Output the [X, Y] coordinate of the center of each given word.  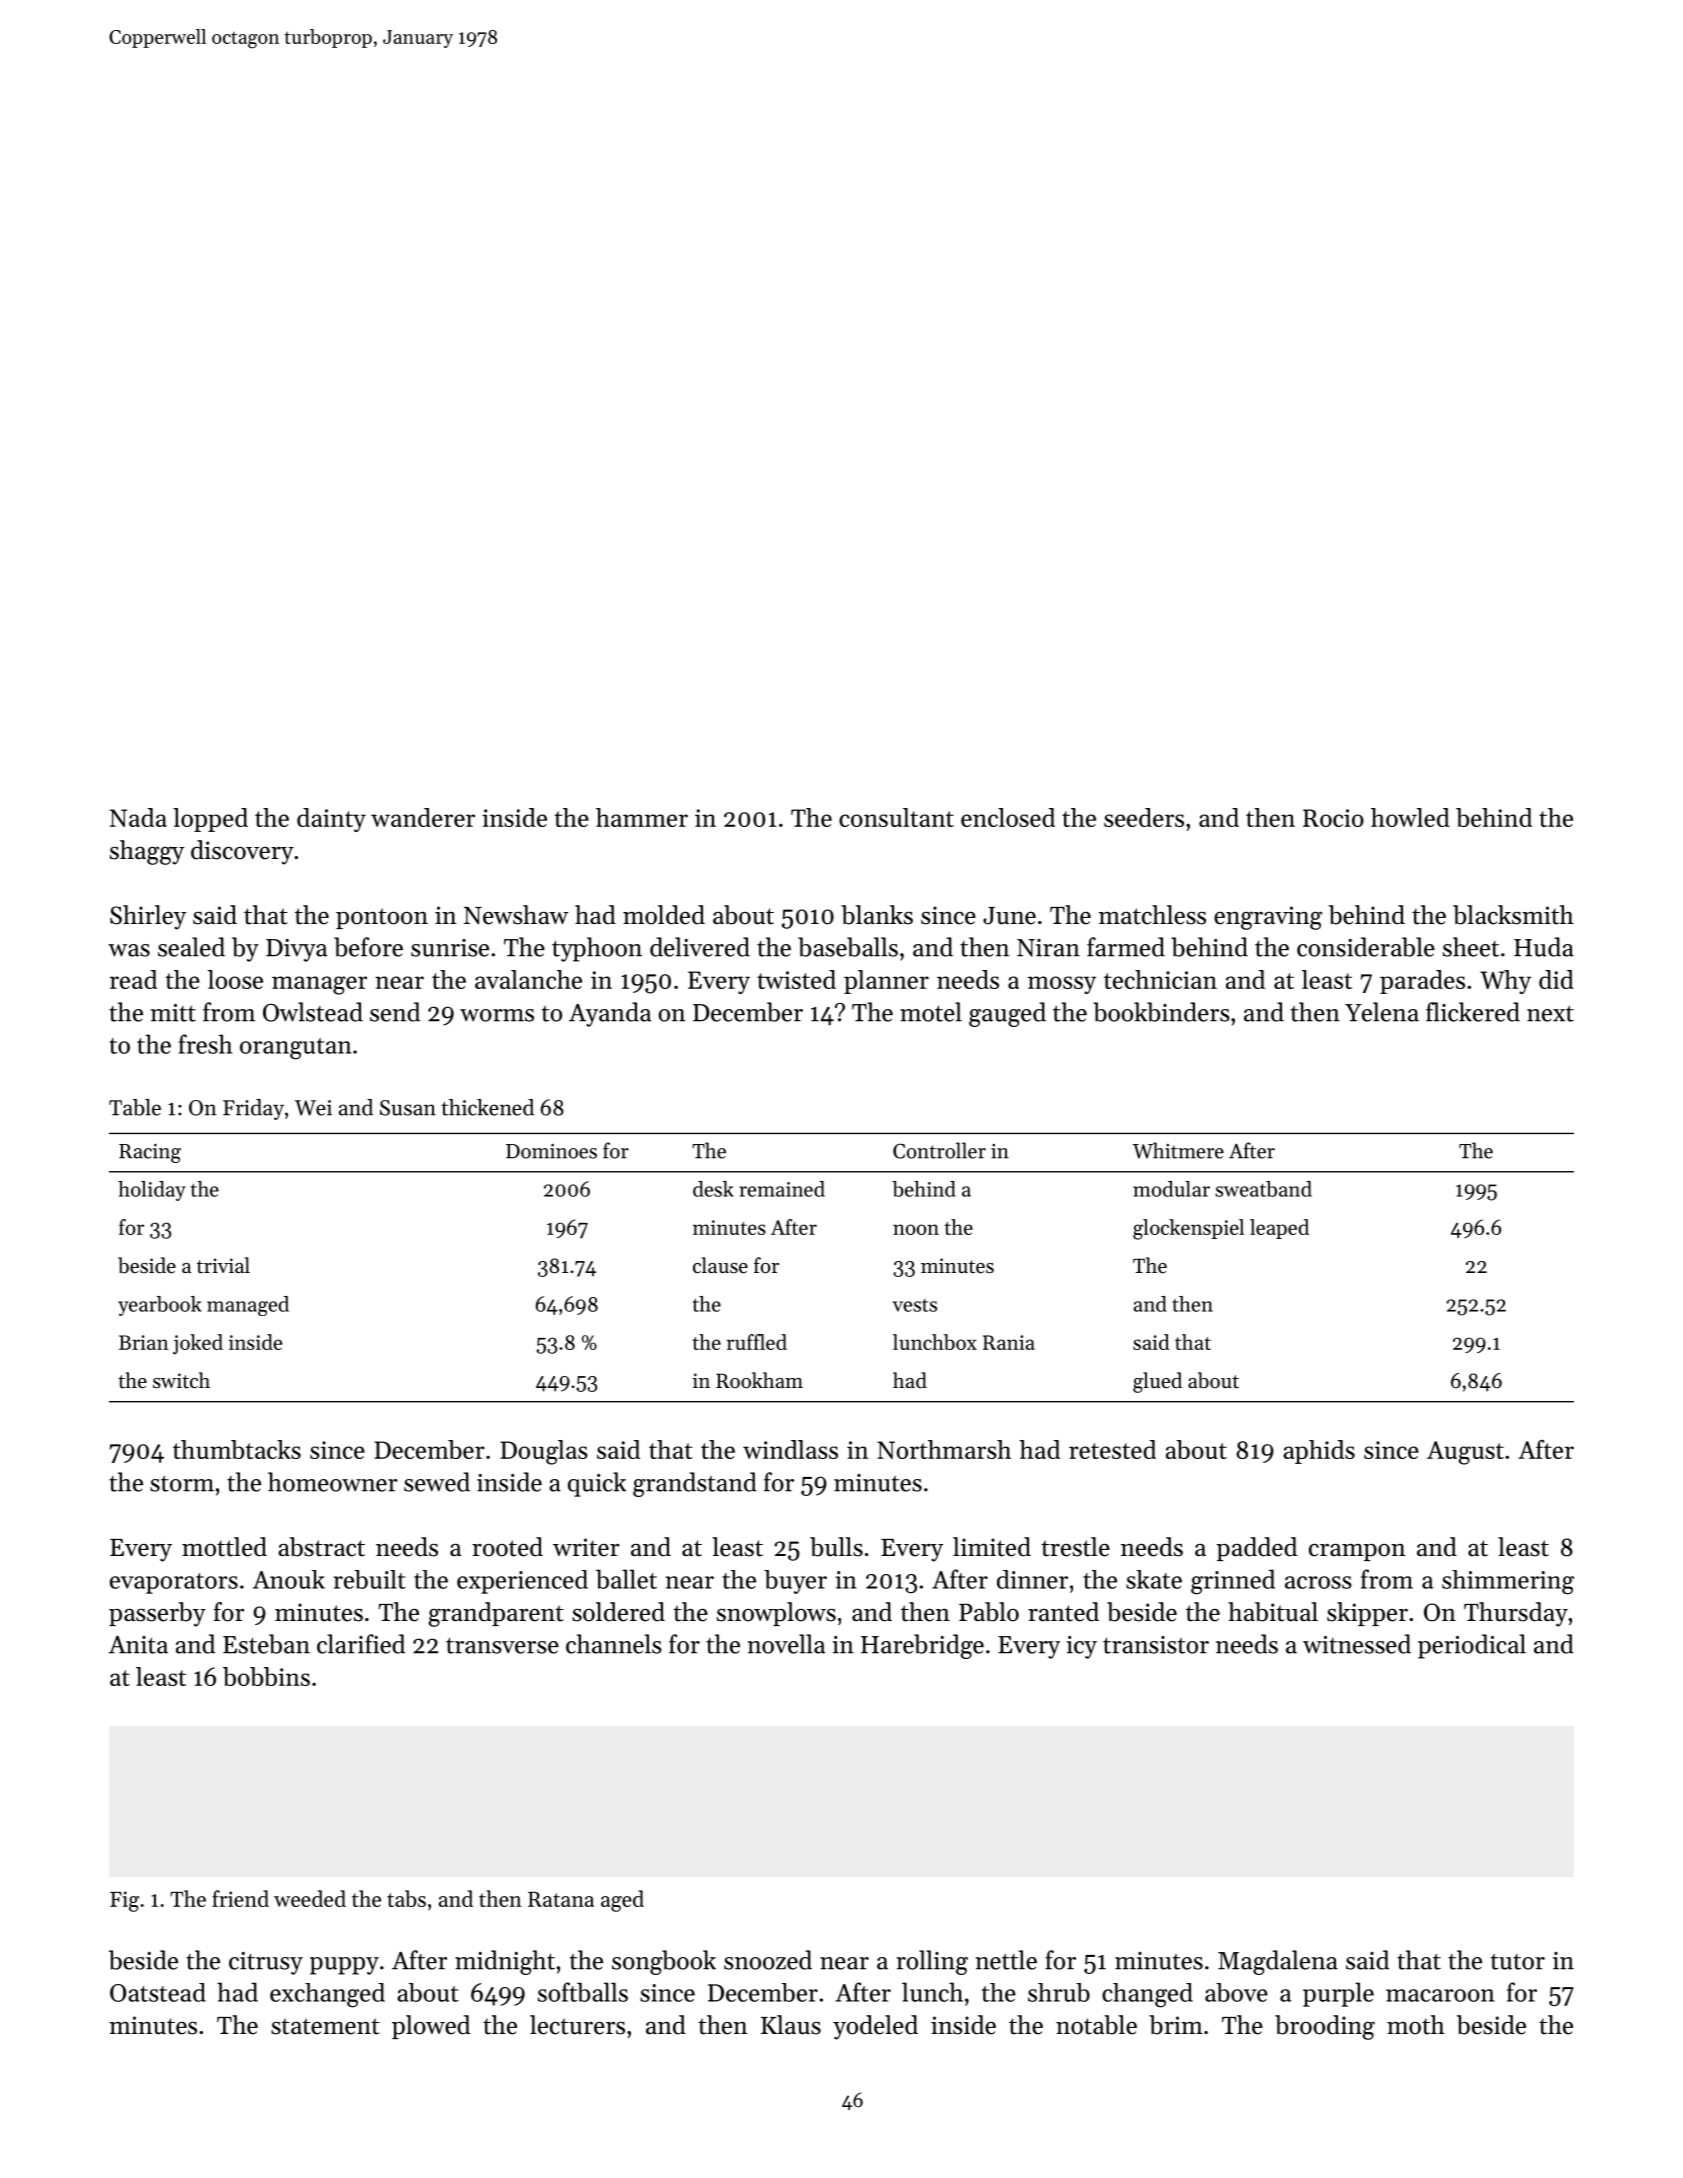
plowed [431, 2027]
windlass [790, 1449]
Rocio [1333, 818]
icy [1082, 1647]
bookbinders [1161, 1012]
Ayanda [610, 1014]
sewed [437, 1482]
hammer [642, 817]
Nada [138, 817]
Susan [408, 1108]
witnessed [1357, 1644]
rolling [932, 1962]
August [1465, 1453]
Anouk [289, 1579]
